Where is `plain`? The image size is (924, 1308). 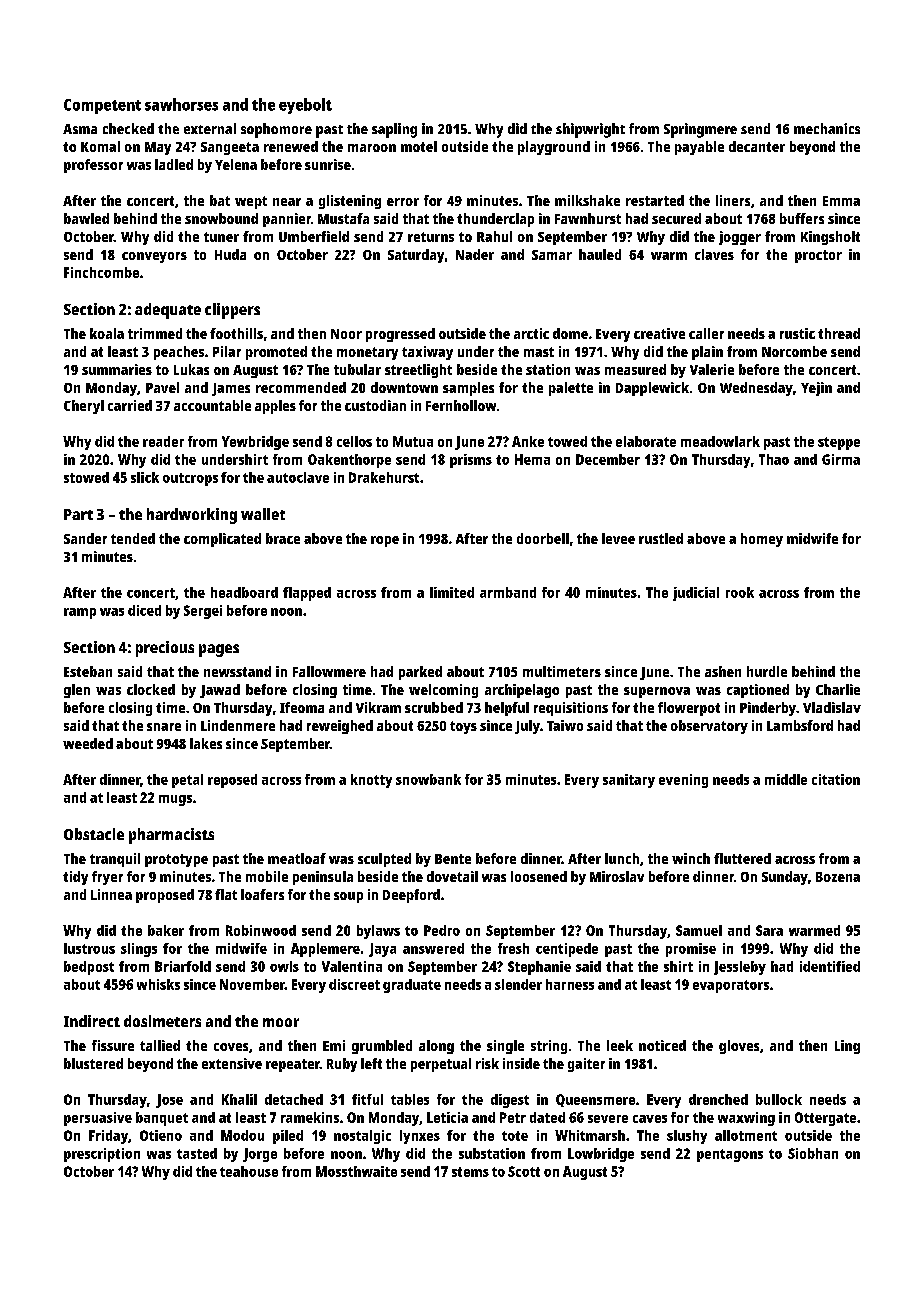
plain is located at coordinates (707, 353).
